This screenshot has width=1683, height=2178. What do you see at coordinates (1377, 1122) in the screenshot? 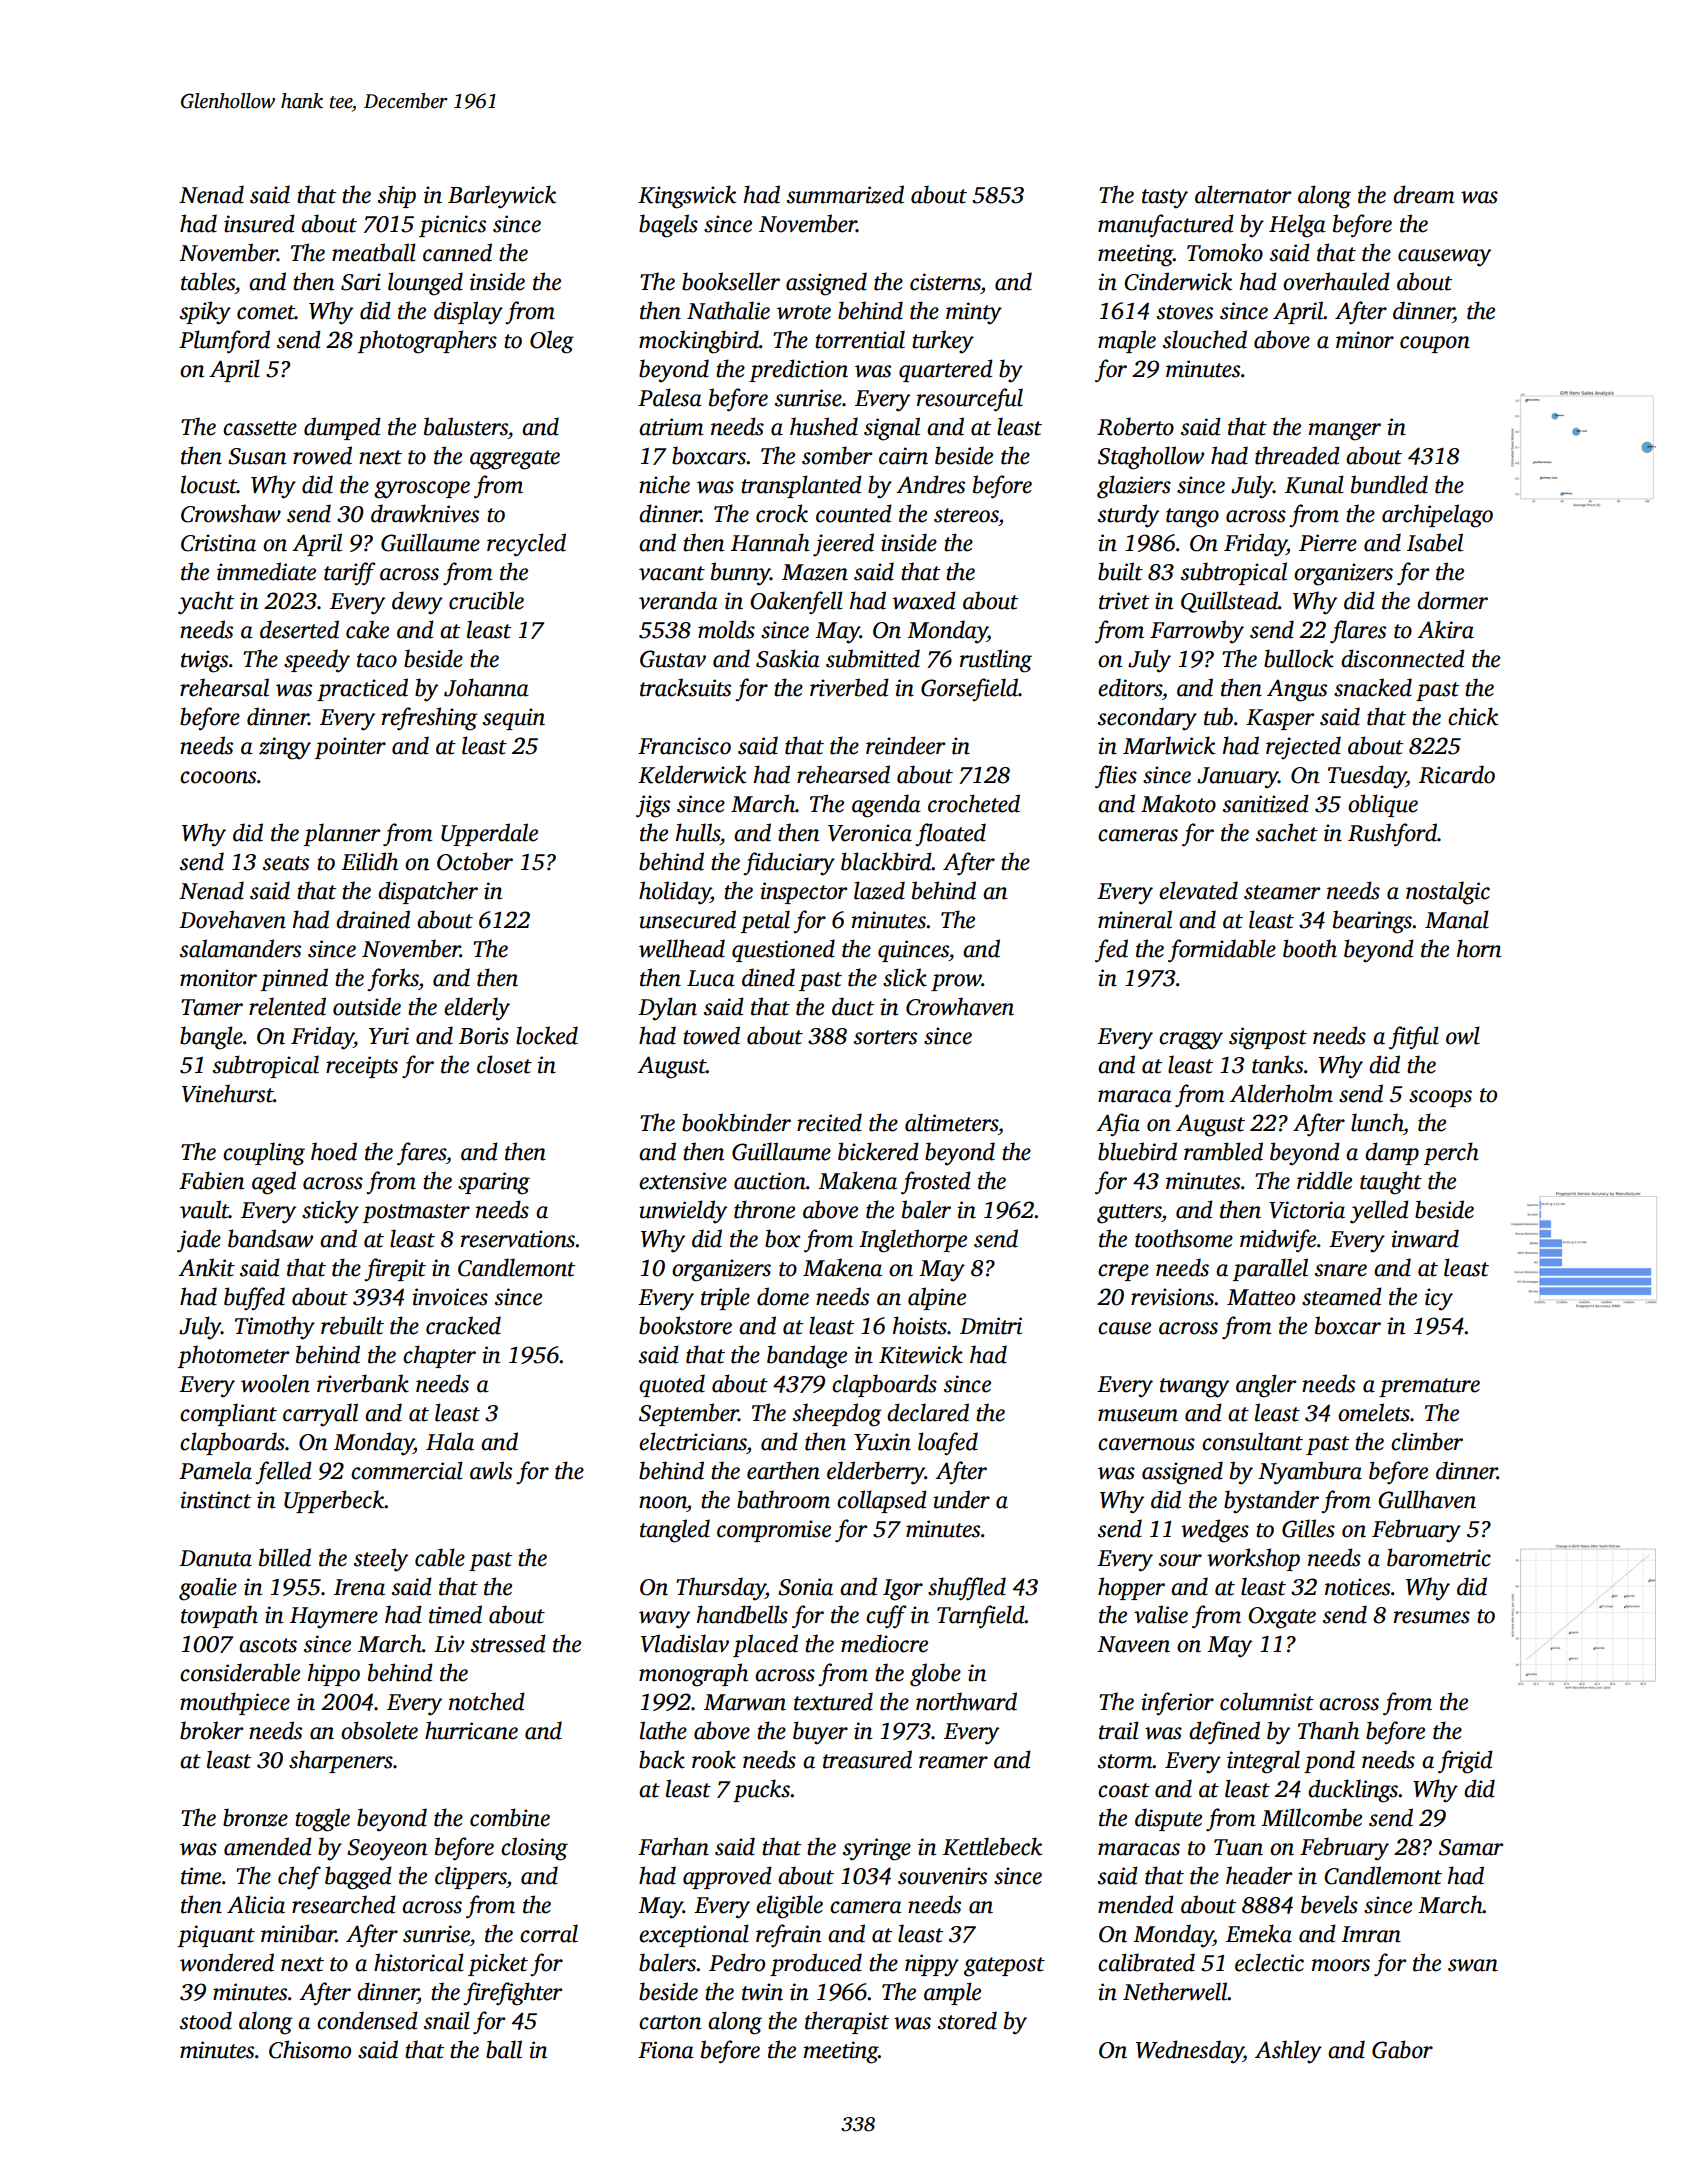
I see `lunch` at bounding box center [1377, 1122].
